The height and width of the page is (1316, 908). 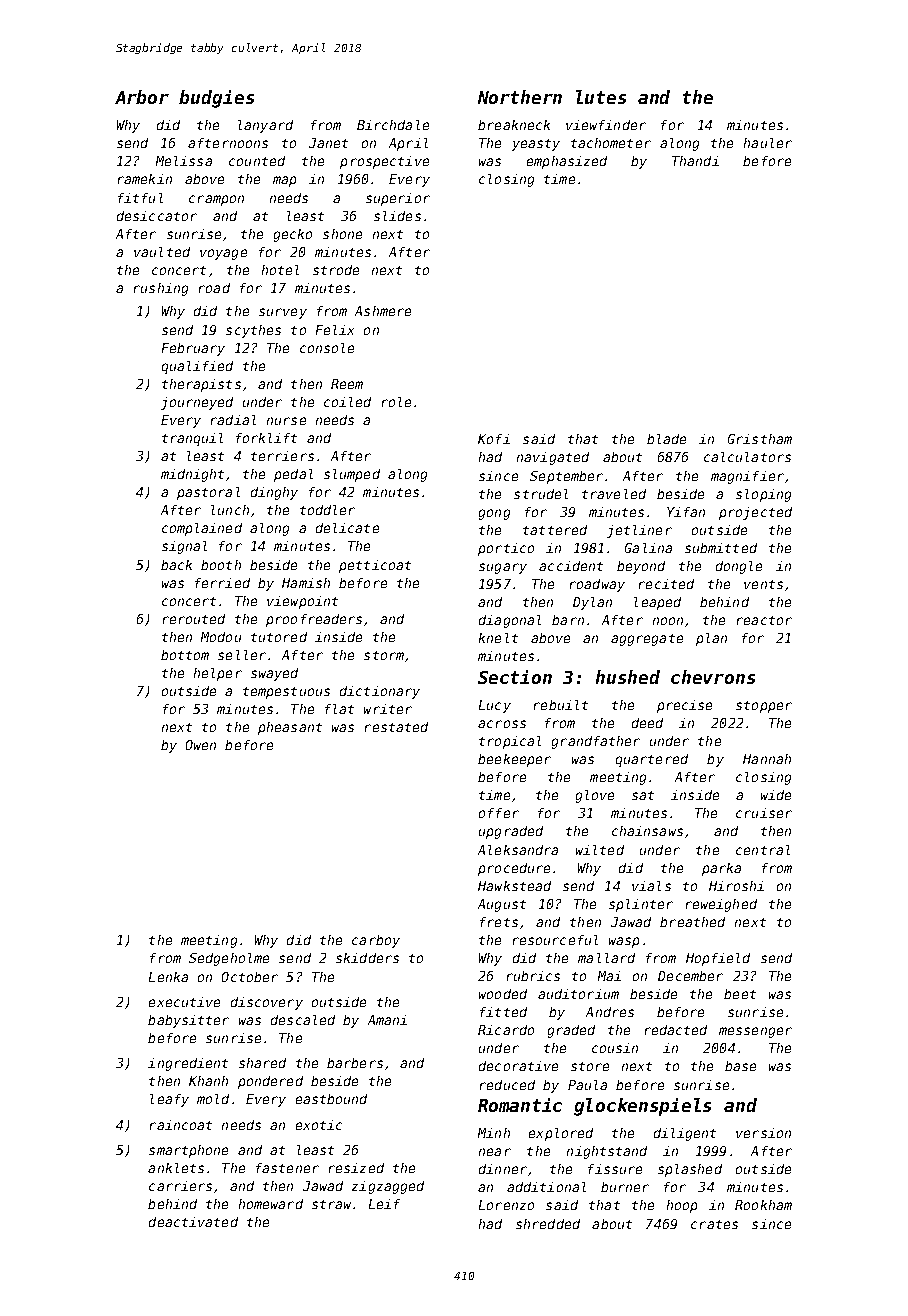 What do you see at coordinates (514, 869) in the page?
I see `procedure` at bounding box center [514, 869].
